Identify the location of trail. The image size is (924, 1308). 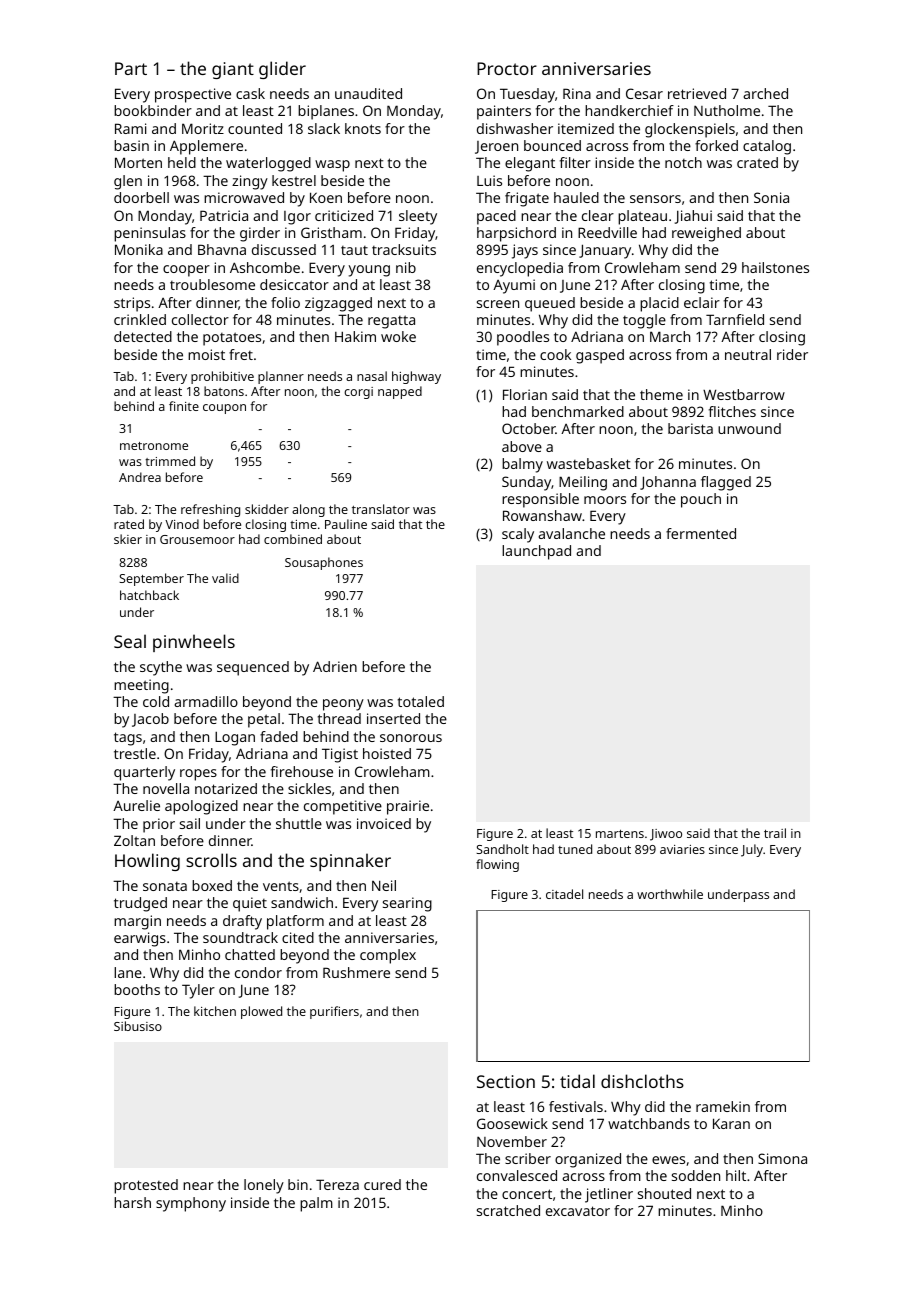
(775, 833).
